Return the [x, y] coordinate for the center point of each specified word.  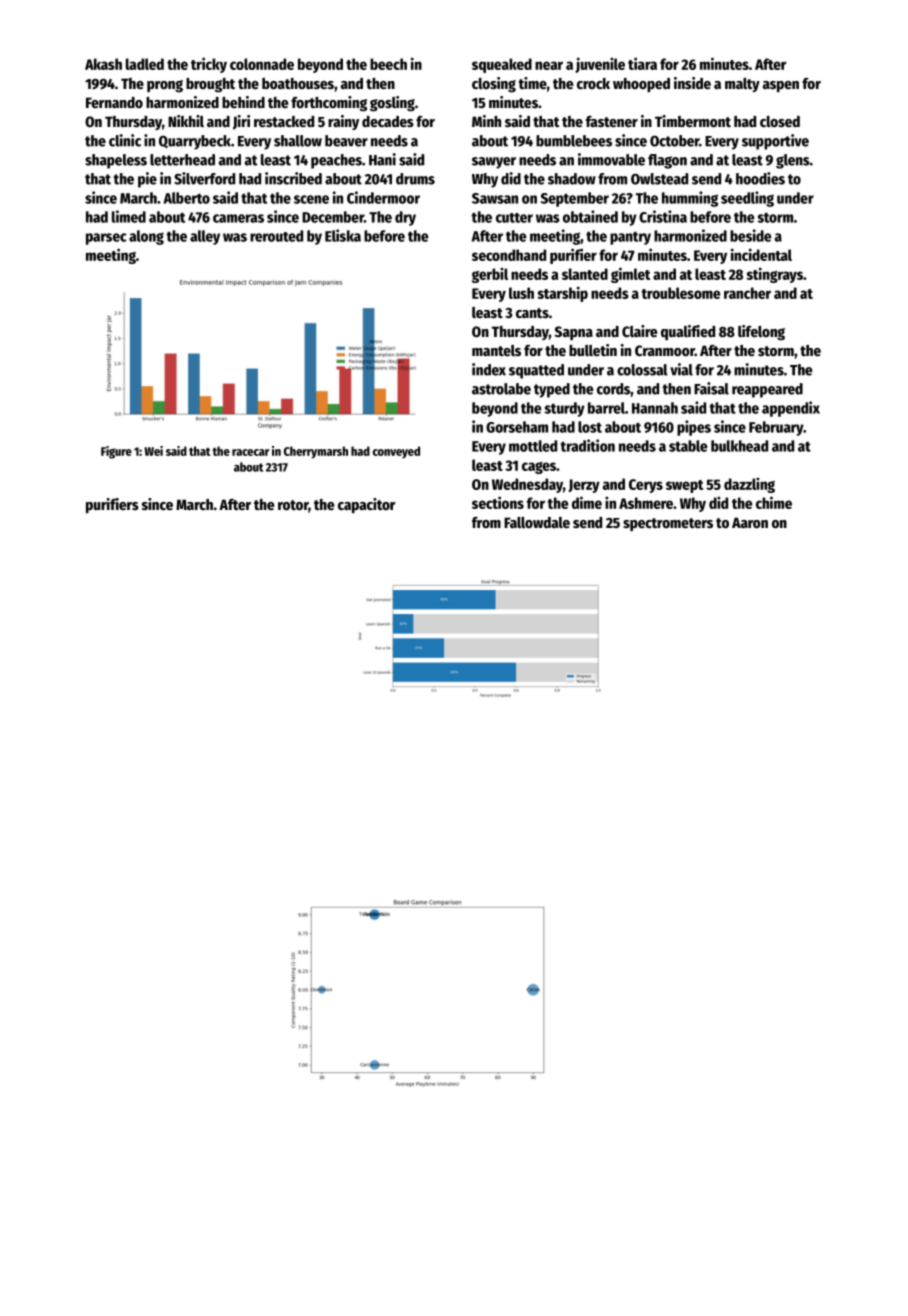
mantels [496, 350]
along [146, 237]
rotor [293, 506]
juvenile [600, 65]
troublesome [681, 293]
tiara [642, 63]
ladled [145, 64]
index [489, 369]
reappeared [767, 390]
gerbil [490, 275]
